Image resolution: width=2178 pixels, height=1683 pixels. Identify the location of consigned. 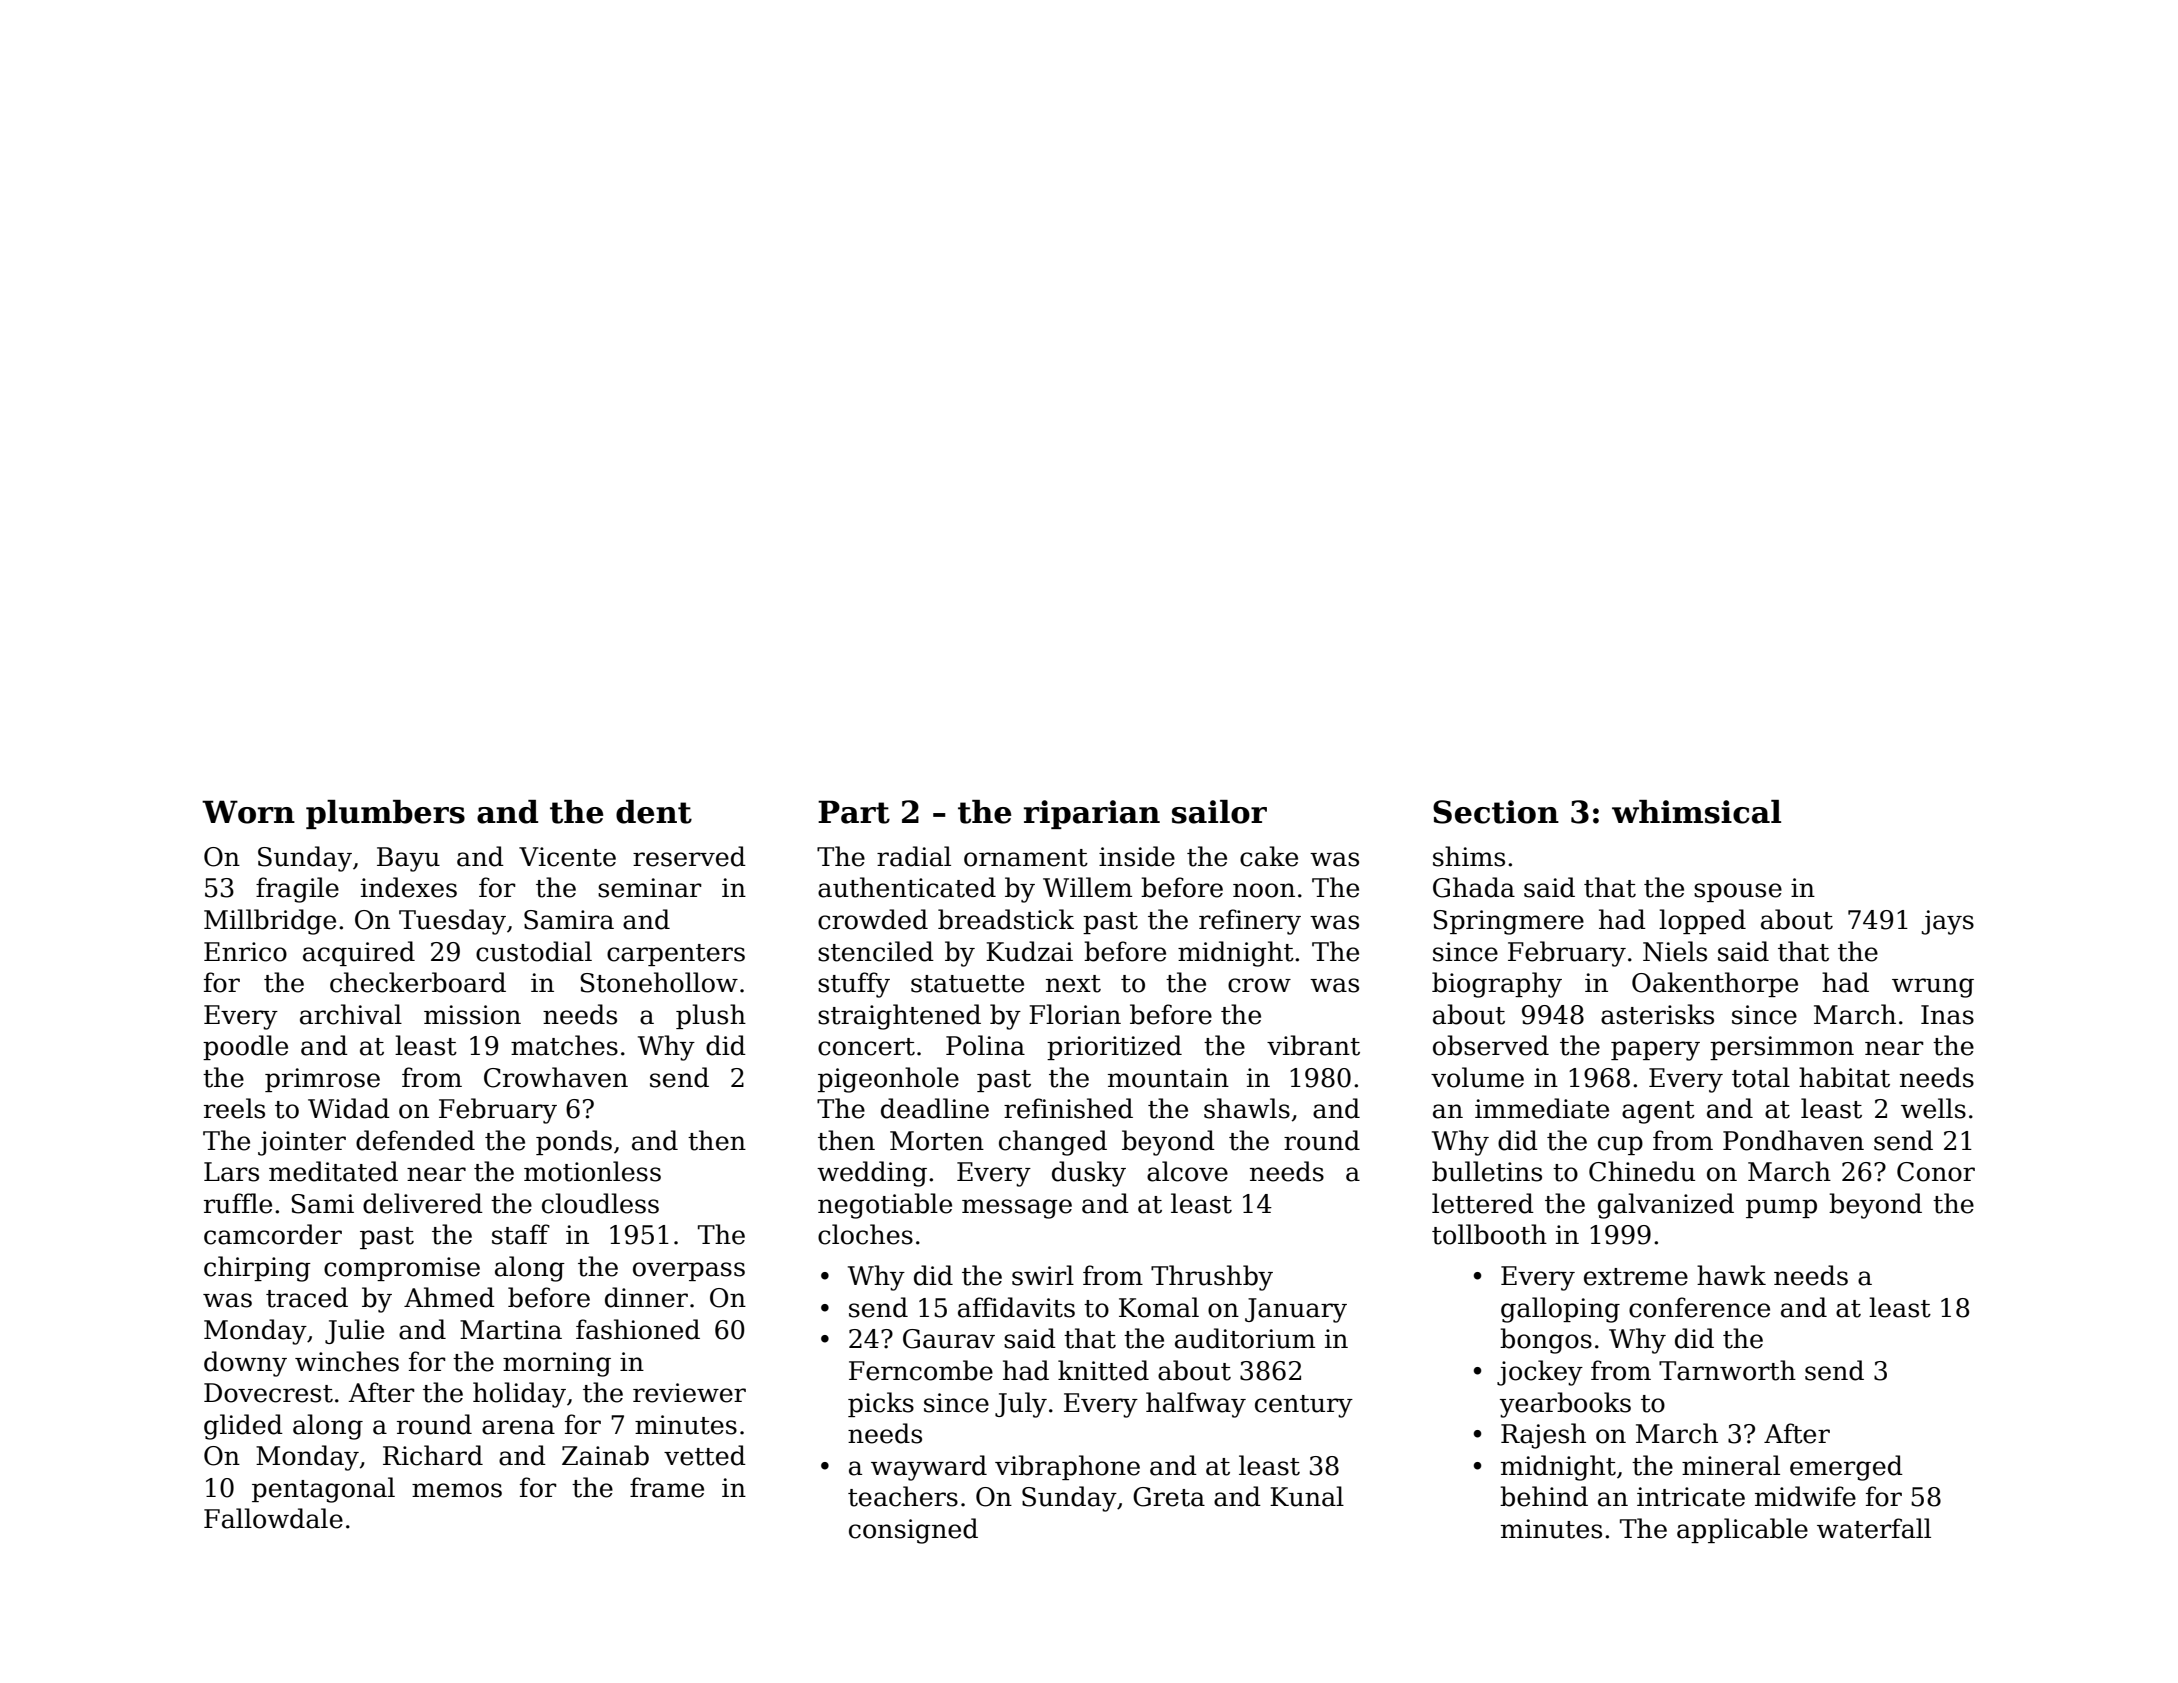
(913, 1531).
